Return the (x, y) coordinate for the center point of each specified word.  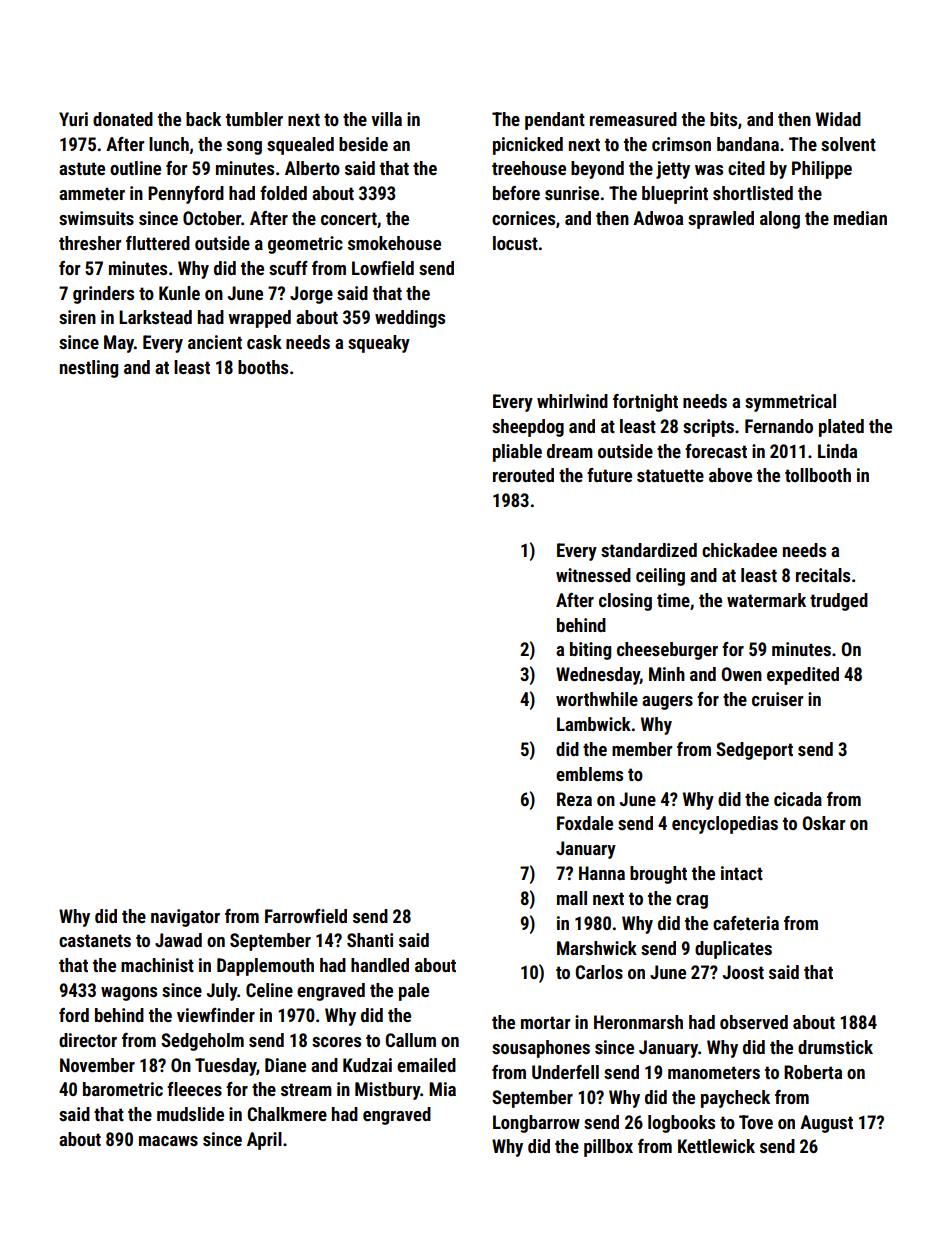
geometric (305, 245)
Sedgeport (754, 751)
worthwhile (597, 699)
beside (363, 144)
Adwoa (658, 218)
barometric (123, 1089)
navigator (185, 918)
